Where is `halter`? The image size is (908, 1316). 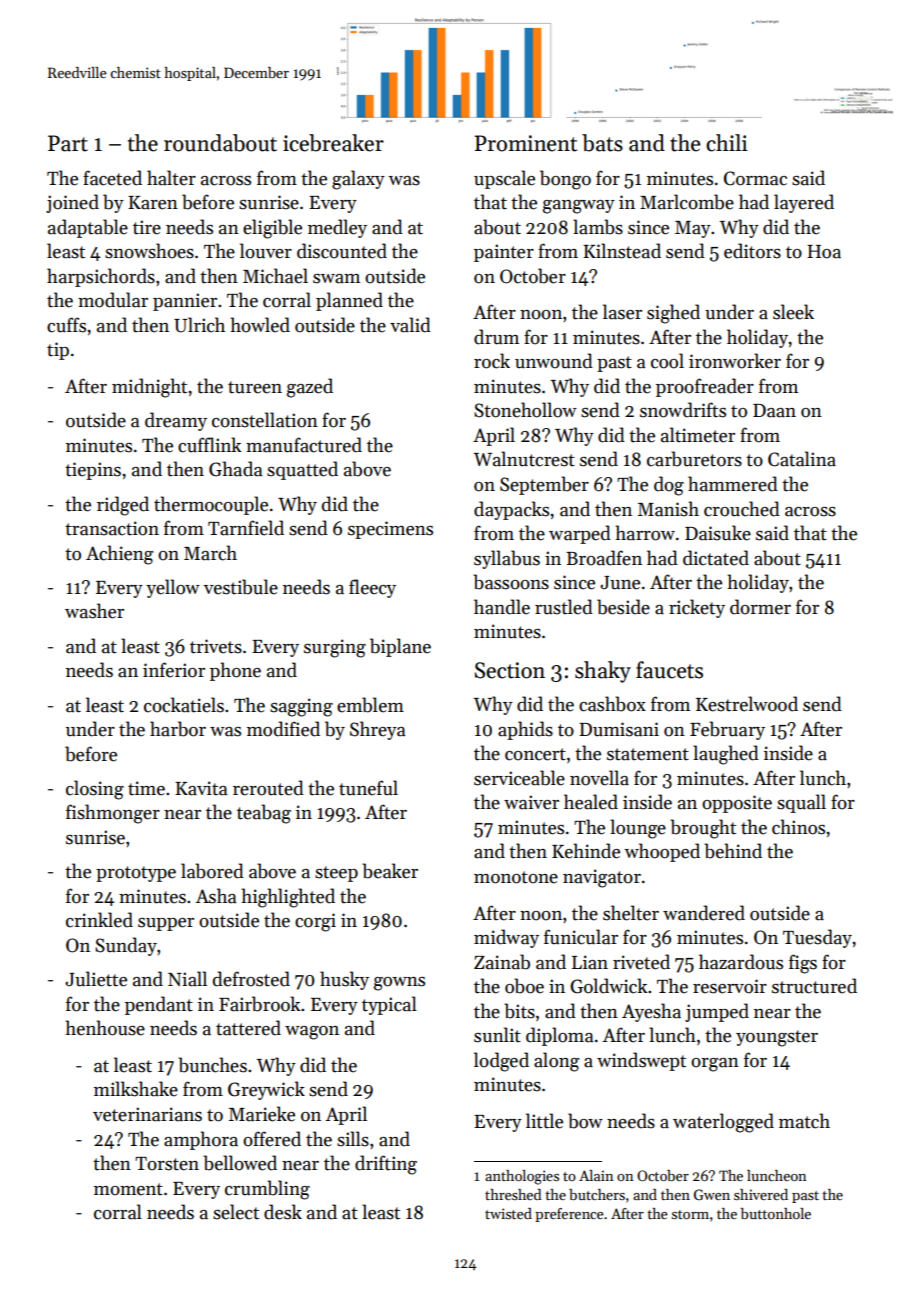
halter is located at coordinates (171, 178).
